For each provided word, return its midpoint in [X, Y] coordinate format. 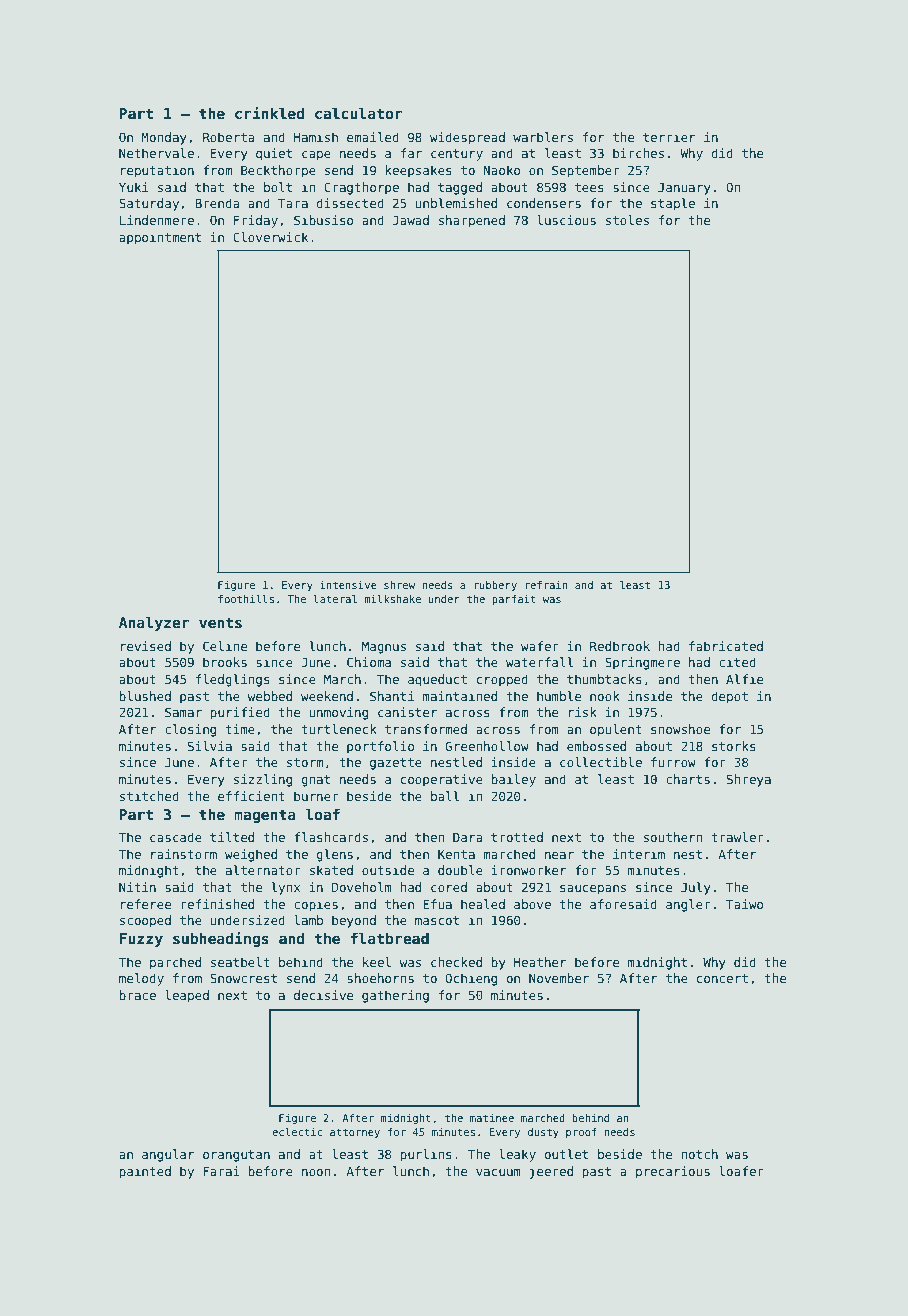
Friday [256, 221]
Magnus [384, 647]
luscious [566, 220]
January [684, 188]
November [559, 978]
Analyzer [154, 623]
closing [190, 730]
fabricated [726, 646]
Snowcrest [243, 978]
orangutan [236, 1156]
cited [737, 662]
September [586, 171]
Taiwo [744, 904]
